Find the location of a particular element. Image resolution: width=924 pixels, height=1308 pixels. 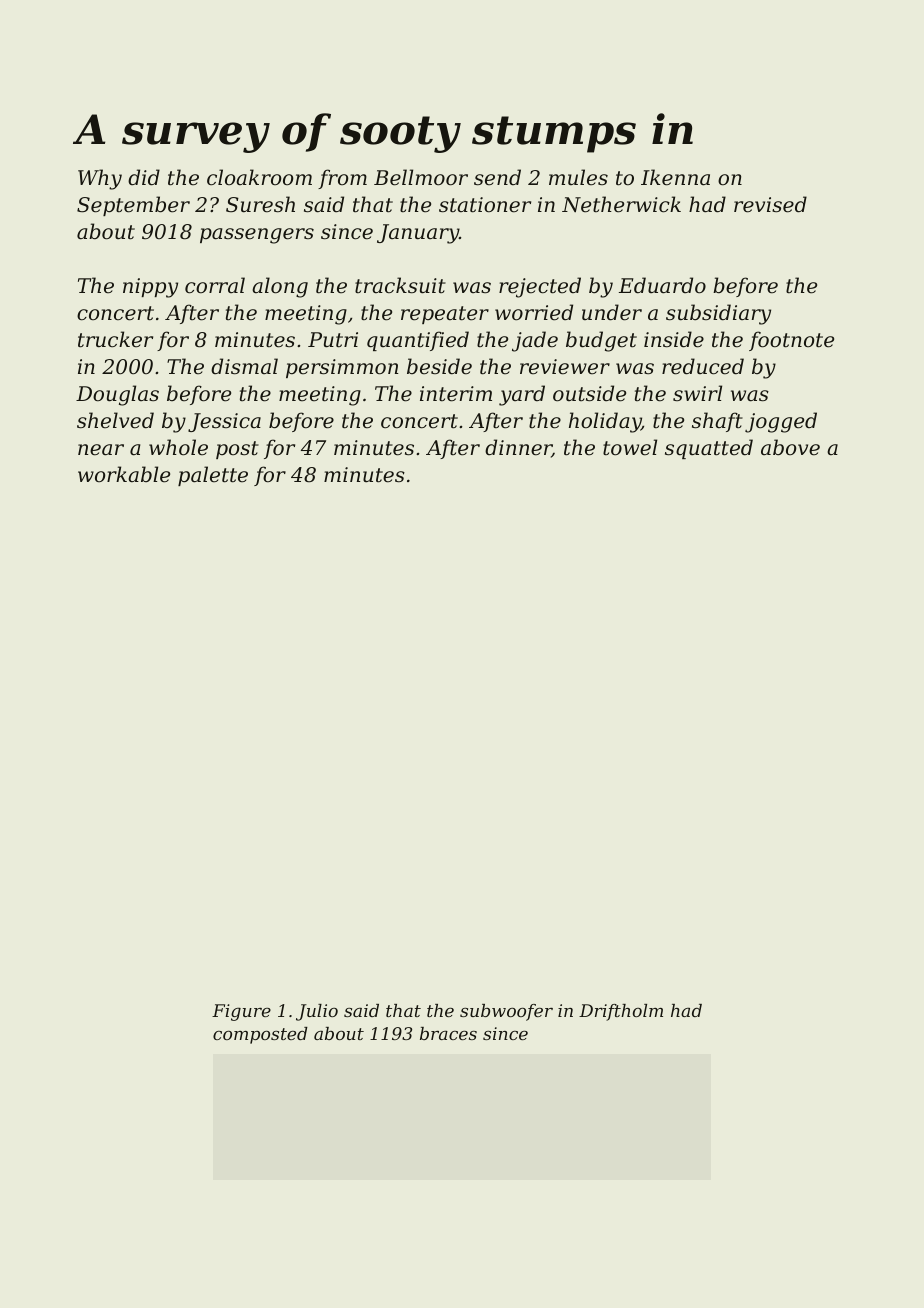

dinner is located at coordinates (518, 448).
